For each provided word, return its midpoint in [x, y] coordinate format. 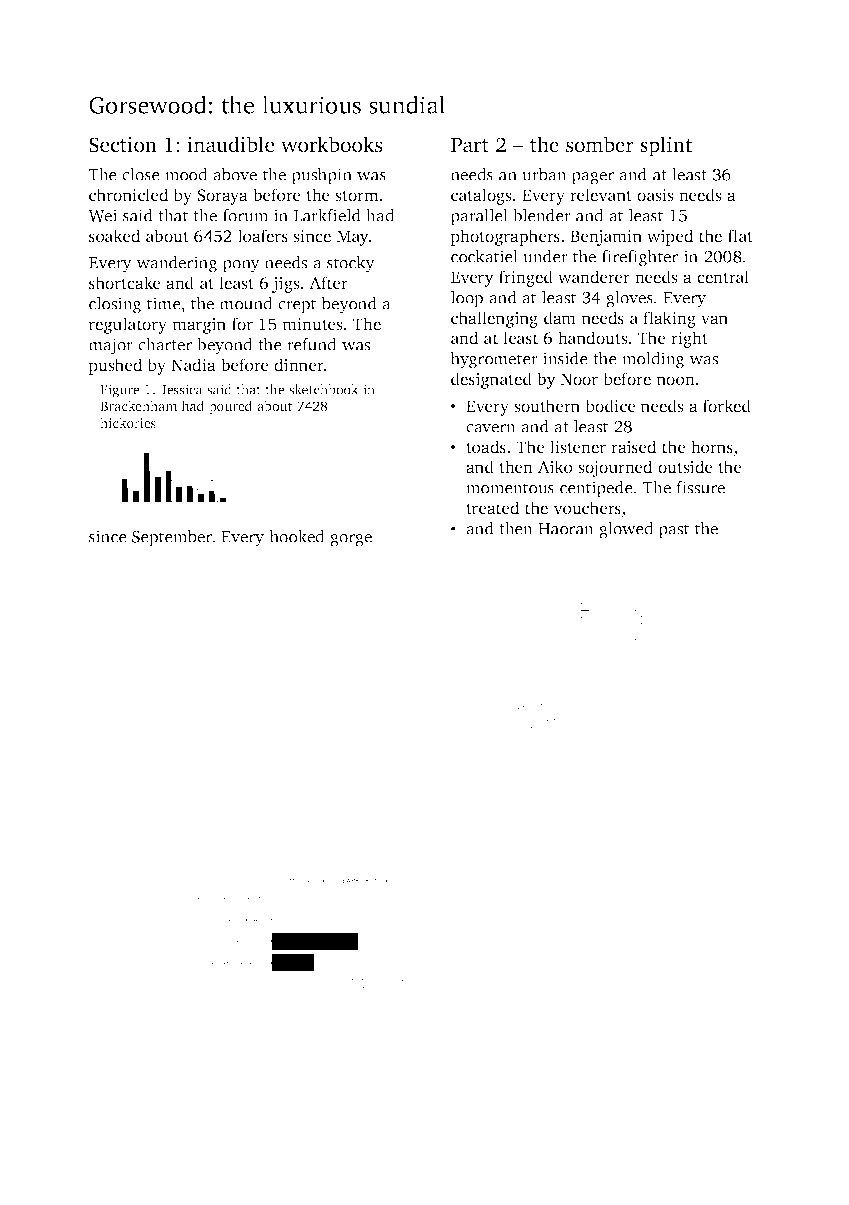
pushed [116, 366]
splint [666, 146]
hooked [297, 536]
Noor [579, 379]
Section [123, 145]
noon [676, 380]
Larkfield [327, 215]
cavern [491, 428]
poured [230, 407]
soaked [115, 235]
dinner [299, 364]
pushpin [322, 176]
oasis [655, 195]
